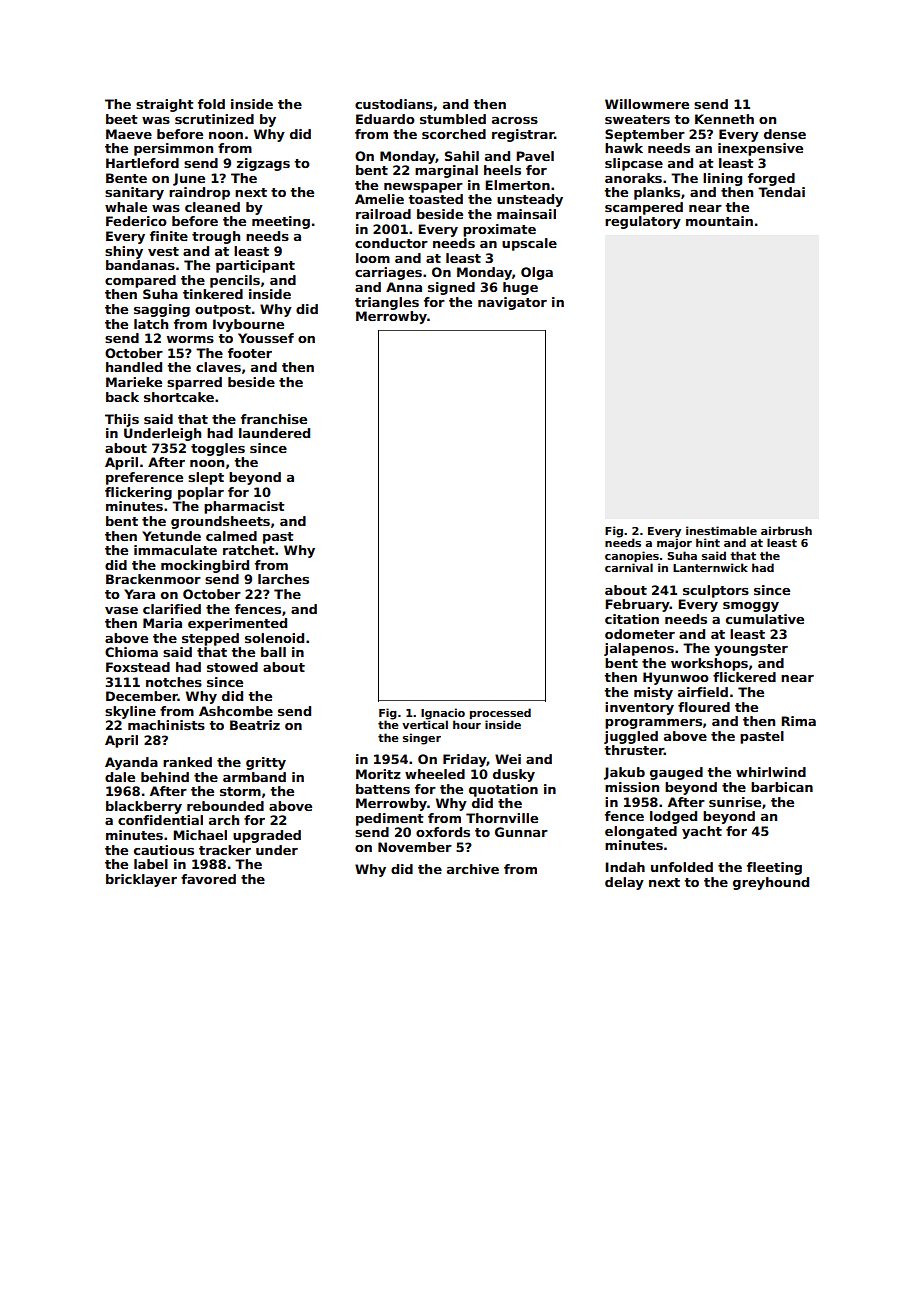  Describe the element at coordinates (521, 832) in the image. I see `Gunnar` at that location.
